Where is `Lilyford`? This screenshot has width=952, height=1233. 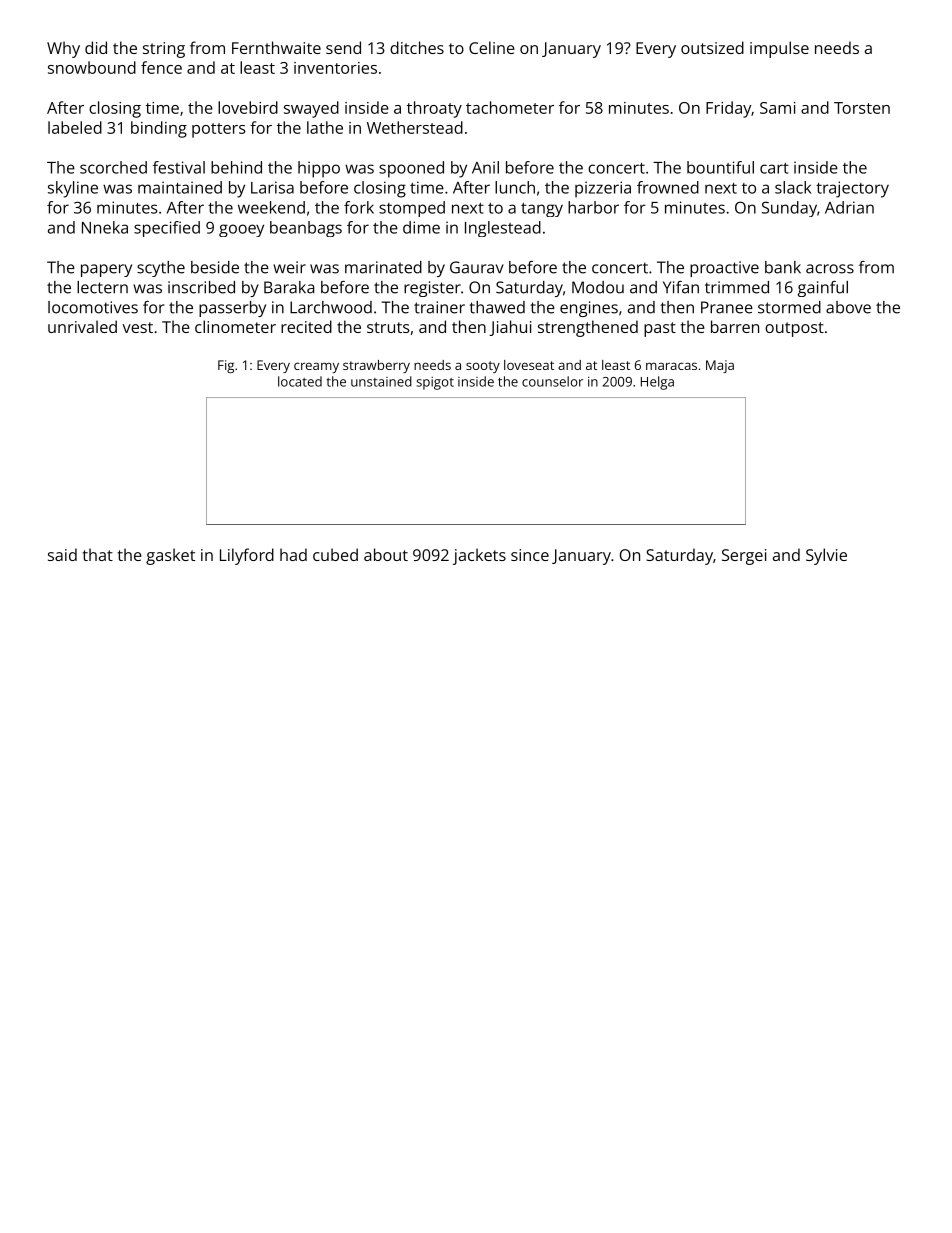
Lilyford is located at coordinates (247, 556).
